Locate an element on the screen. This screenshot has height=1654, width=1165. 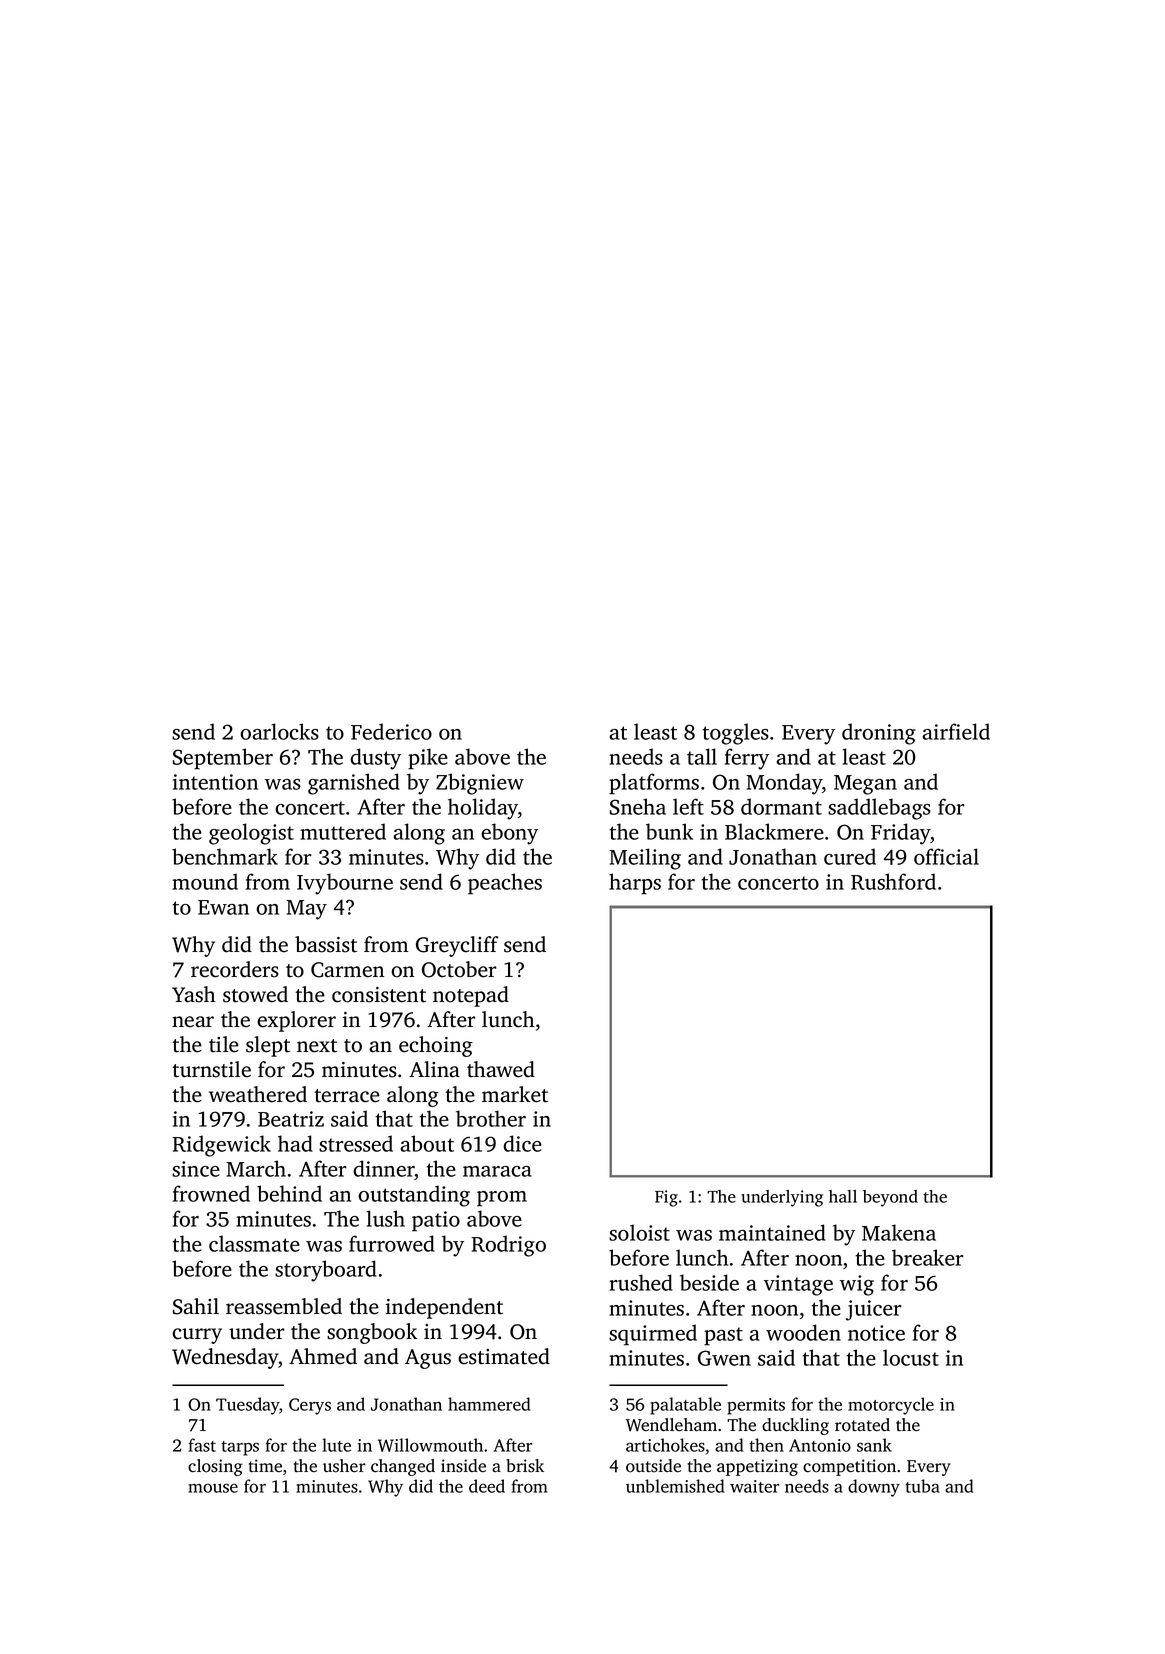
weathered is located at coordinates (258, 1094).
